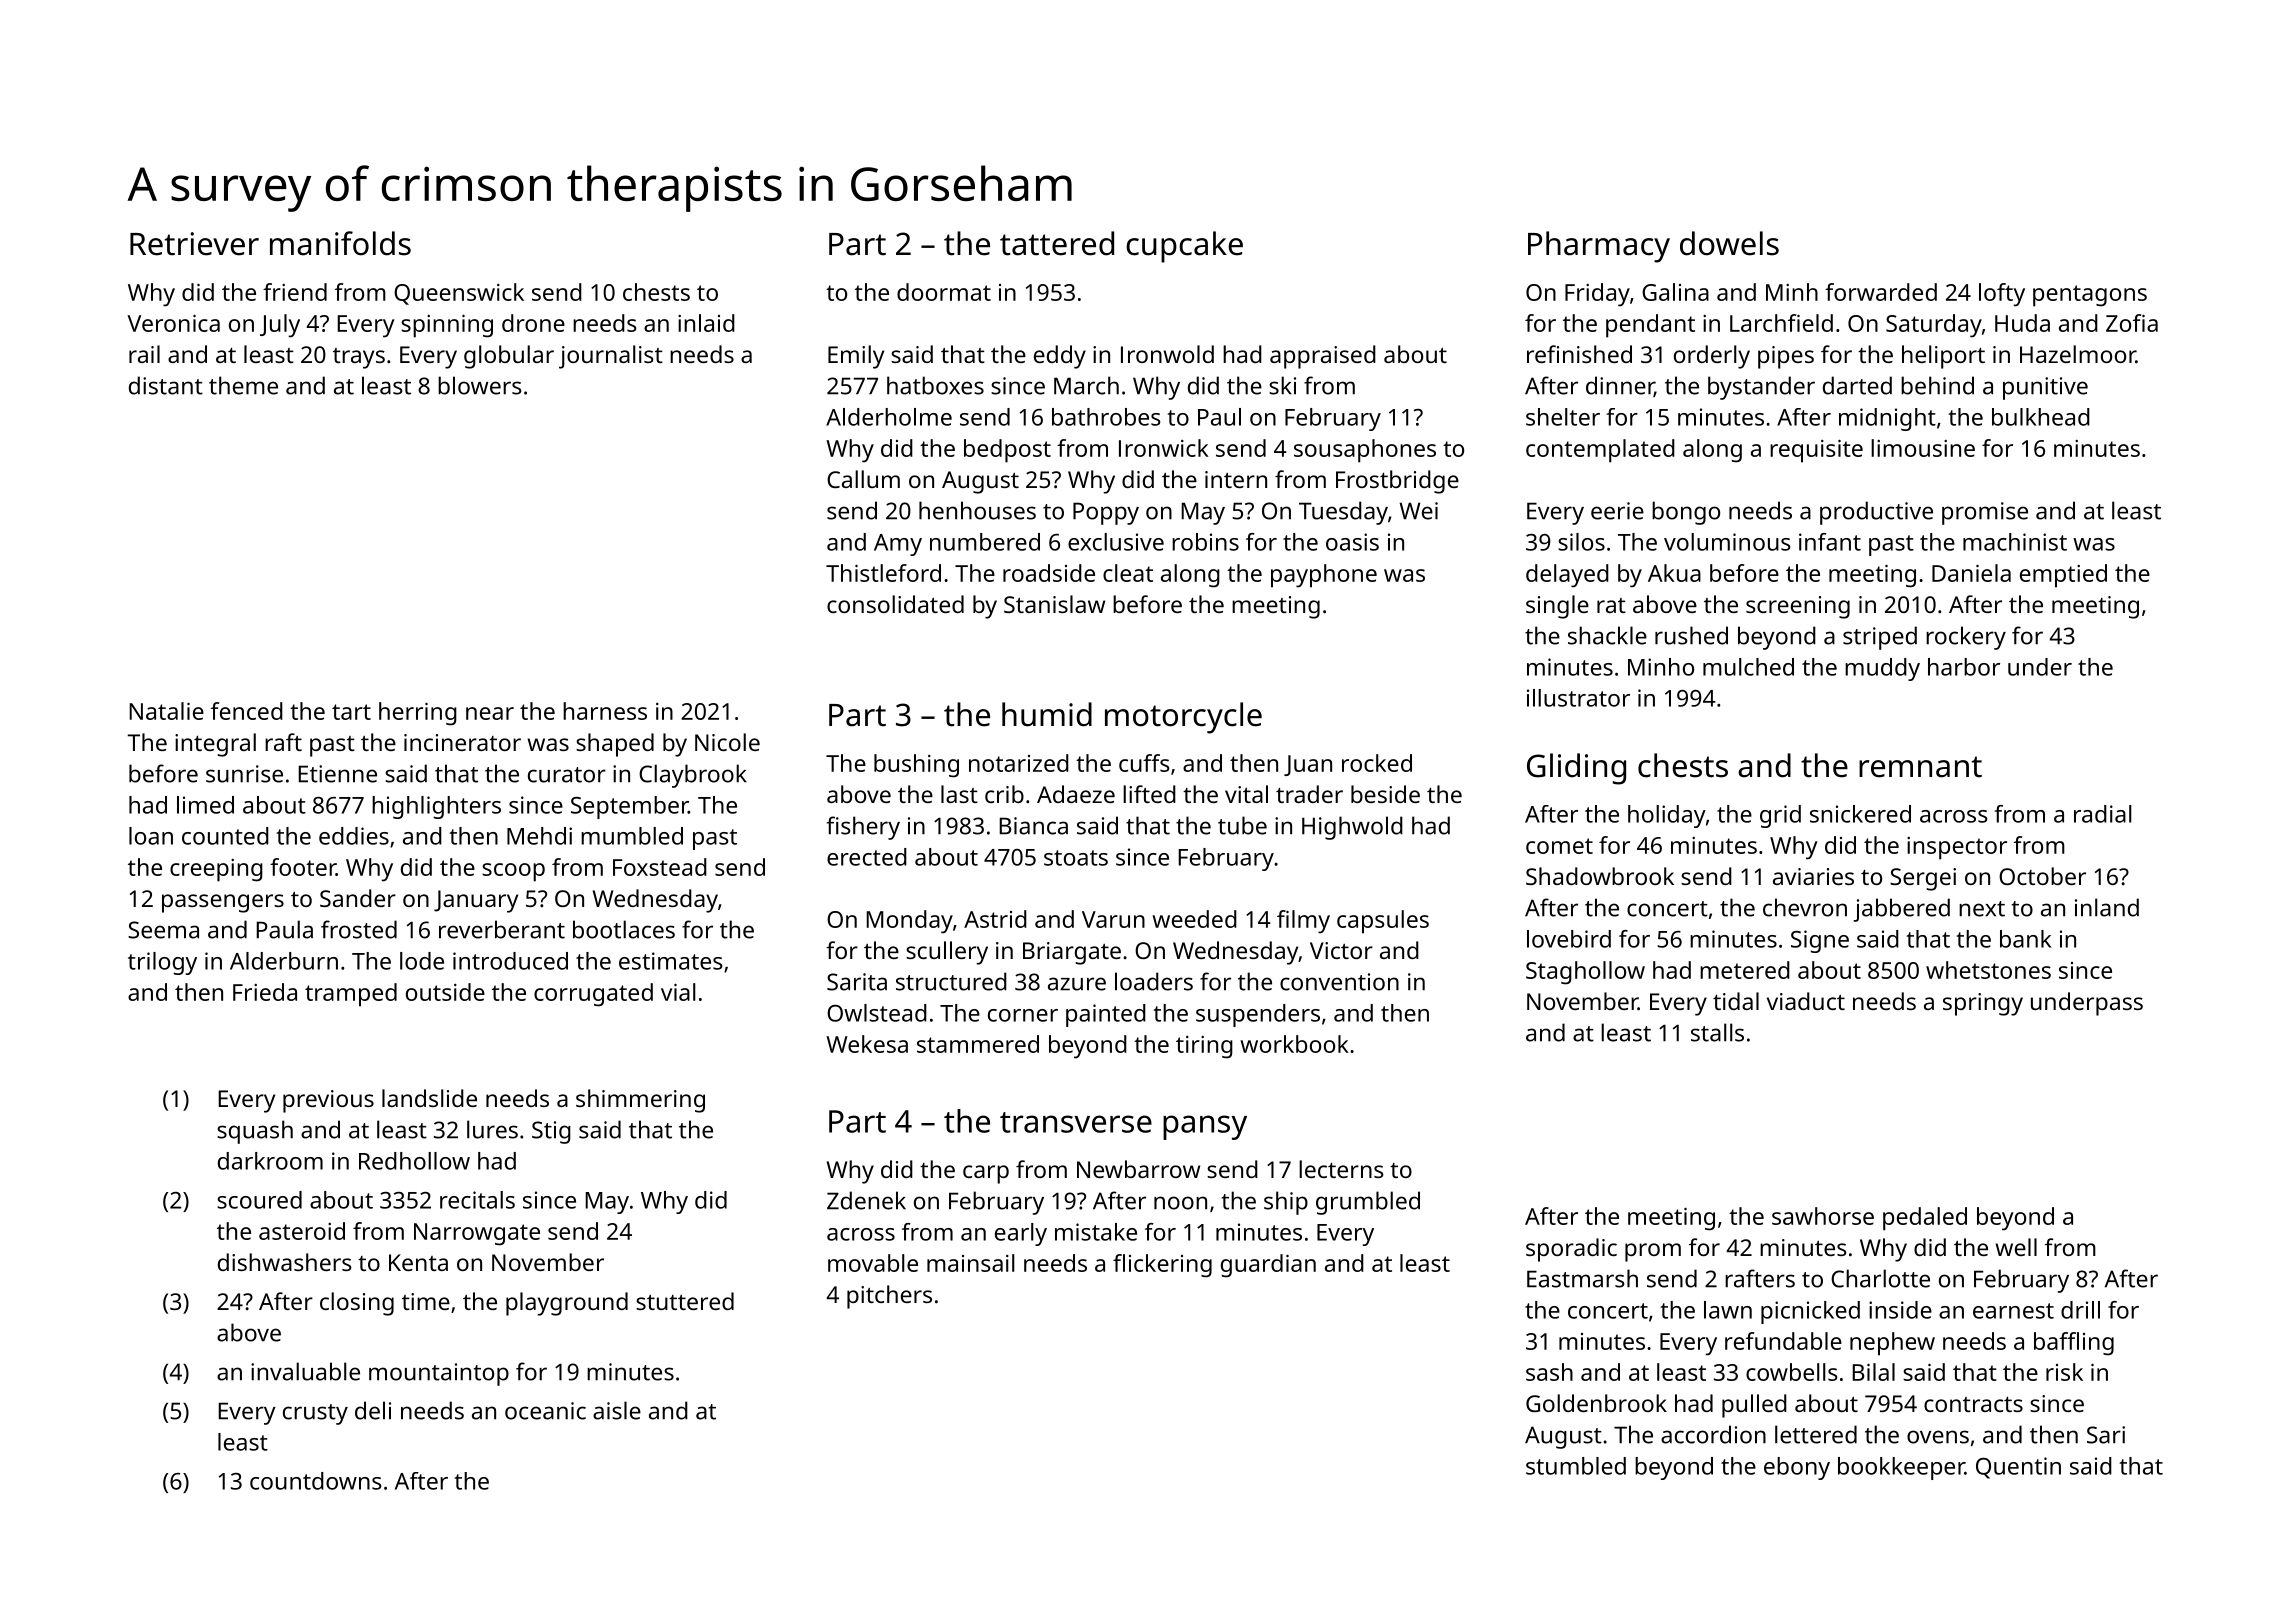 The image size is (2292, 1620). Describe the element at coordinates (617, 1410) in the image. I see `aisle` at that location.
